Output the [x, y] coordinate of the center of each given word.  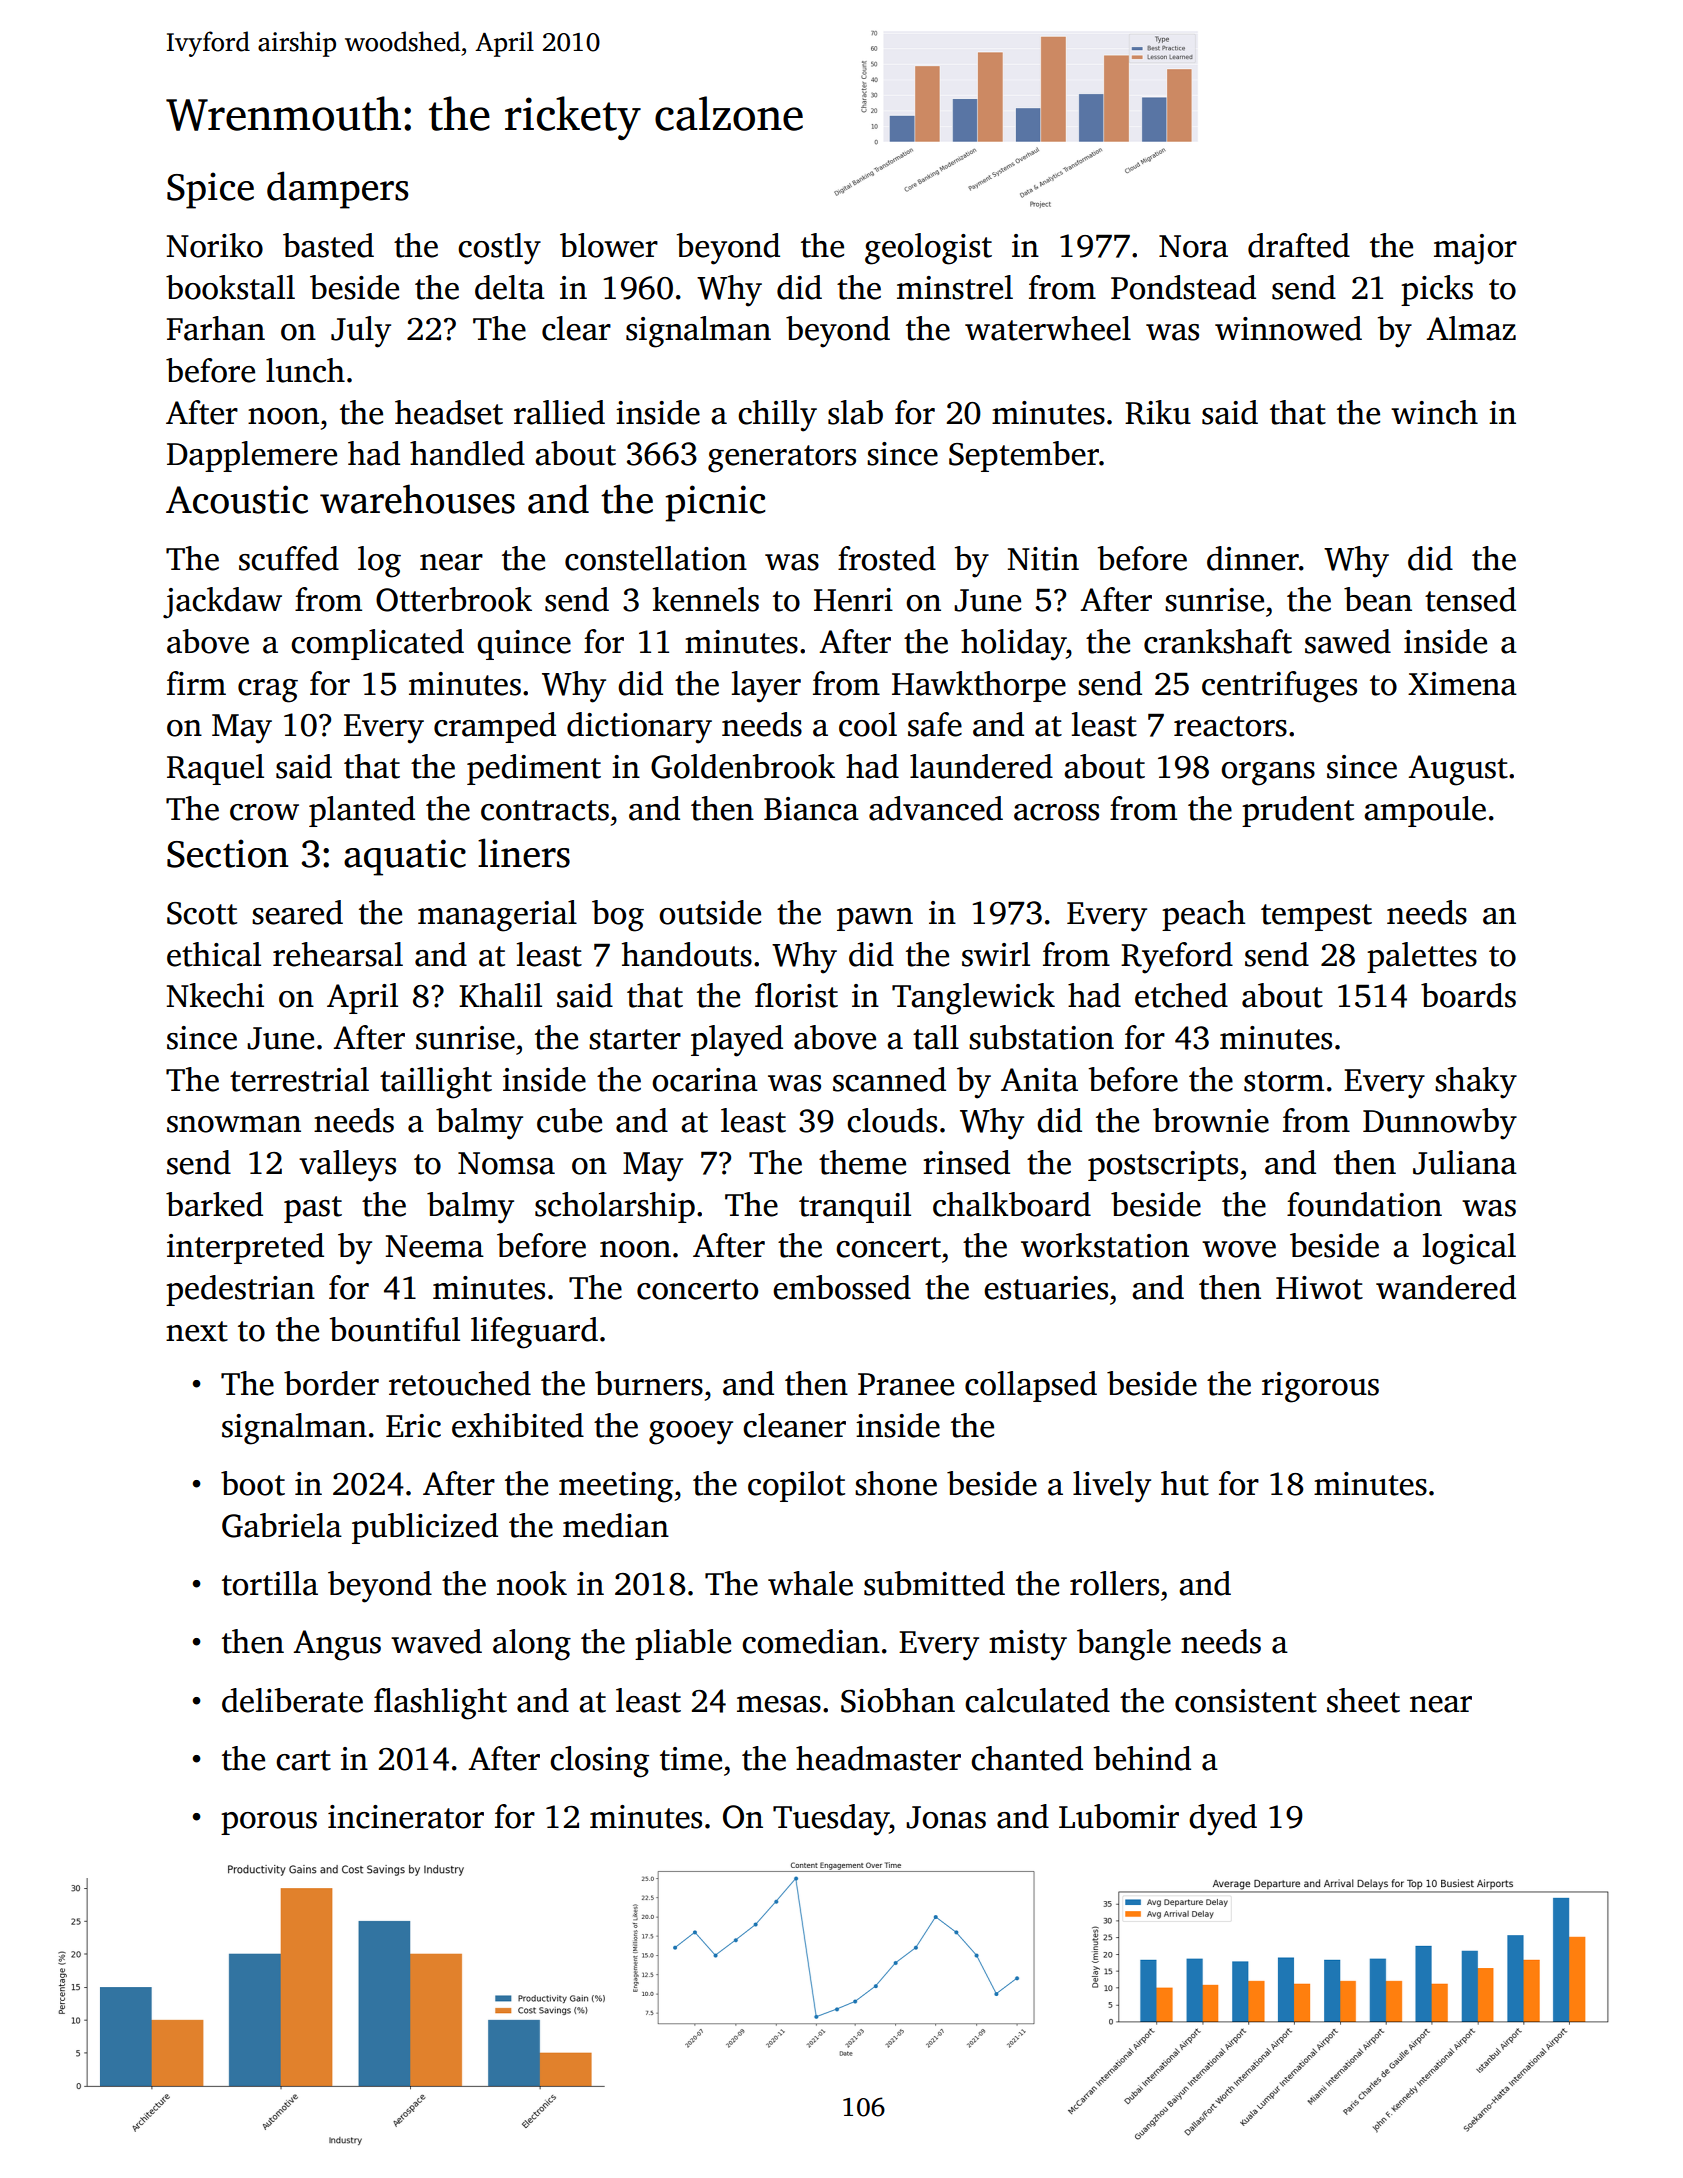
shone [896, 1483]
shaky [1476, 1083]
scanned [889, 1079]
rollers [1114, 1583]
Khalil [500, 995]
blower [609, 245]
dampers [338, 190]
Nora [1193, 246]
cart [303, 1760]
